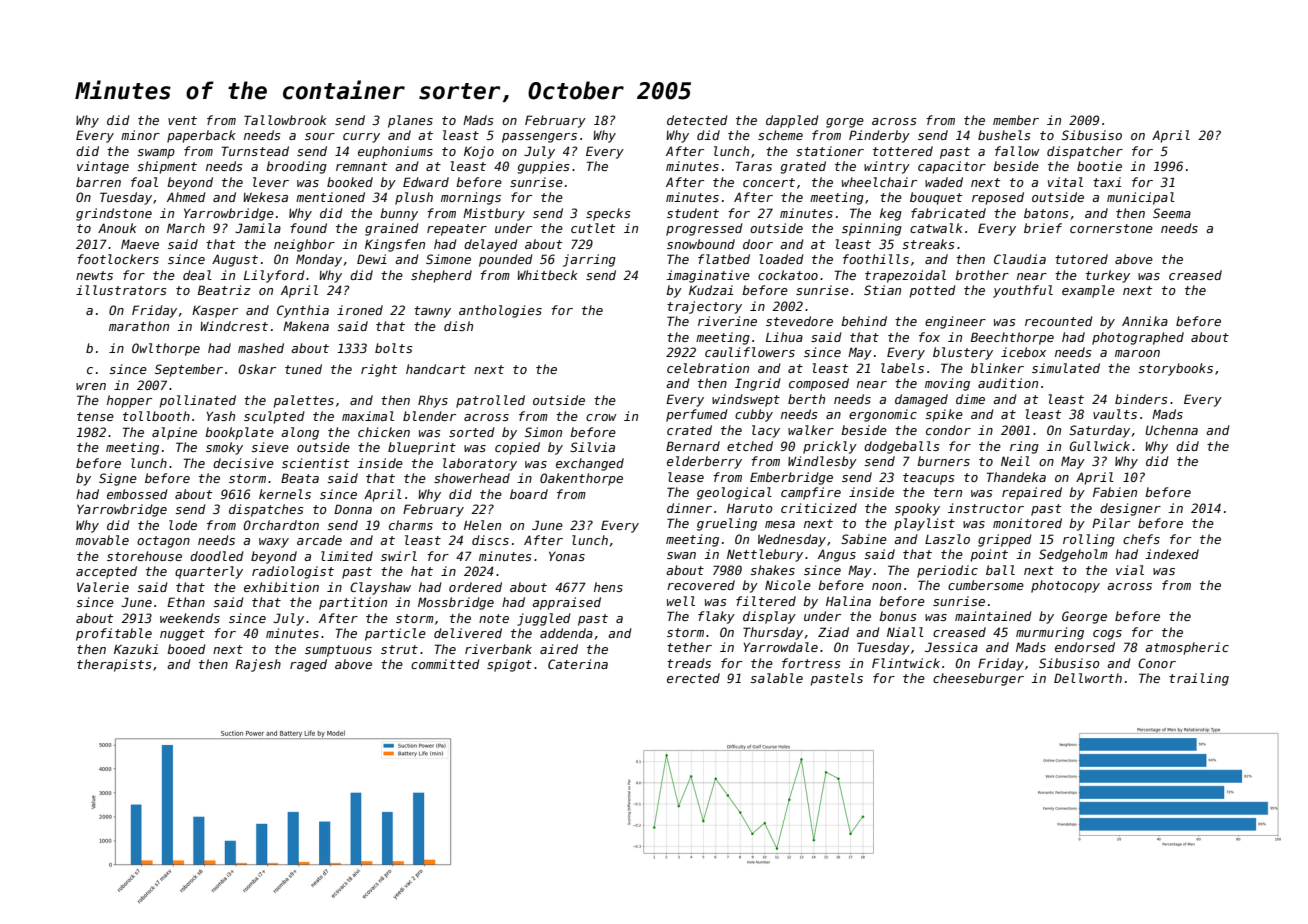 This screenshot has width=1308, height=924. Describe the element at coordinates (98, 182) in the screenshot. I see `barren` at that location.
